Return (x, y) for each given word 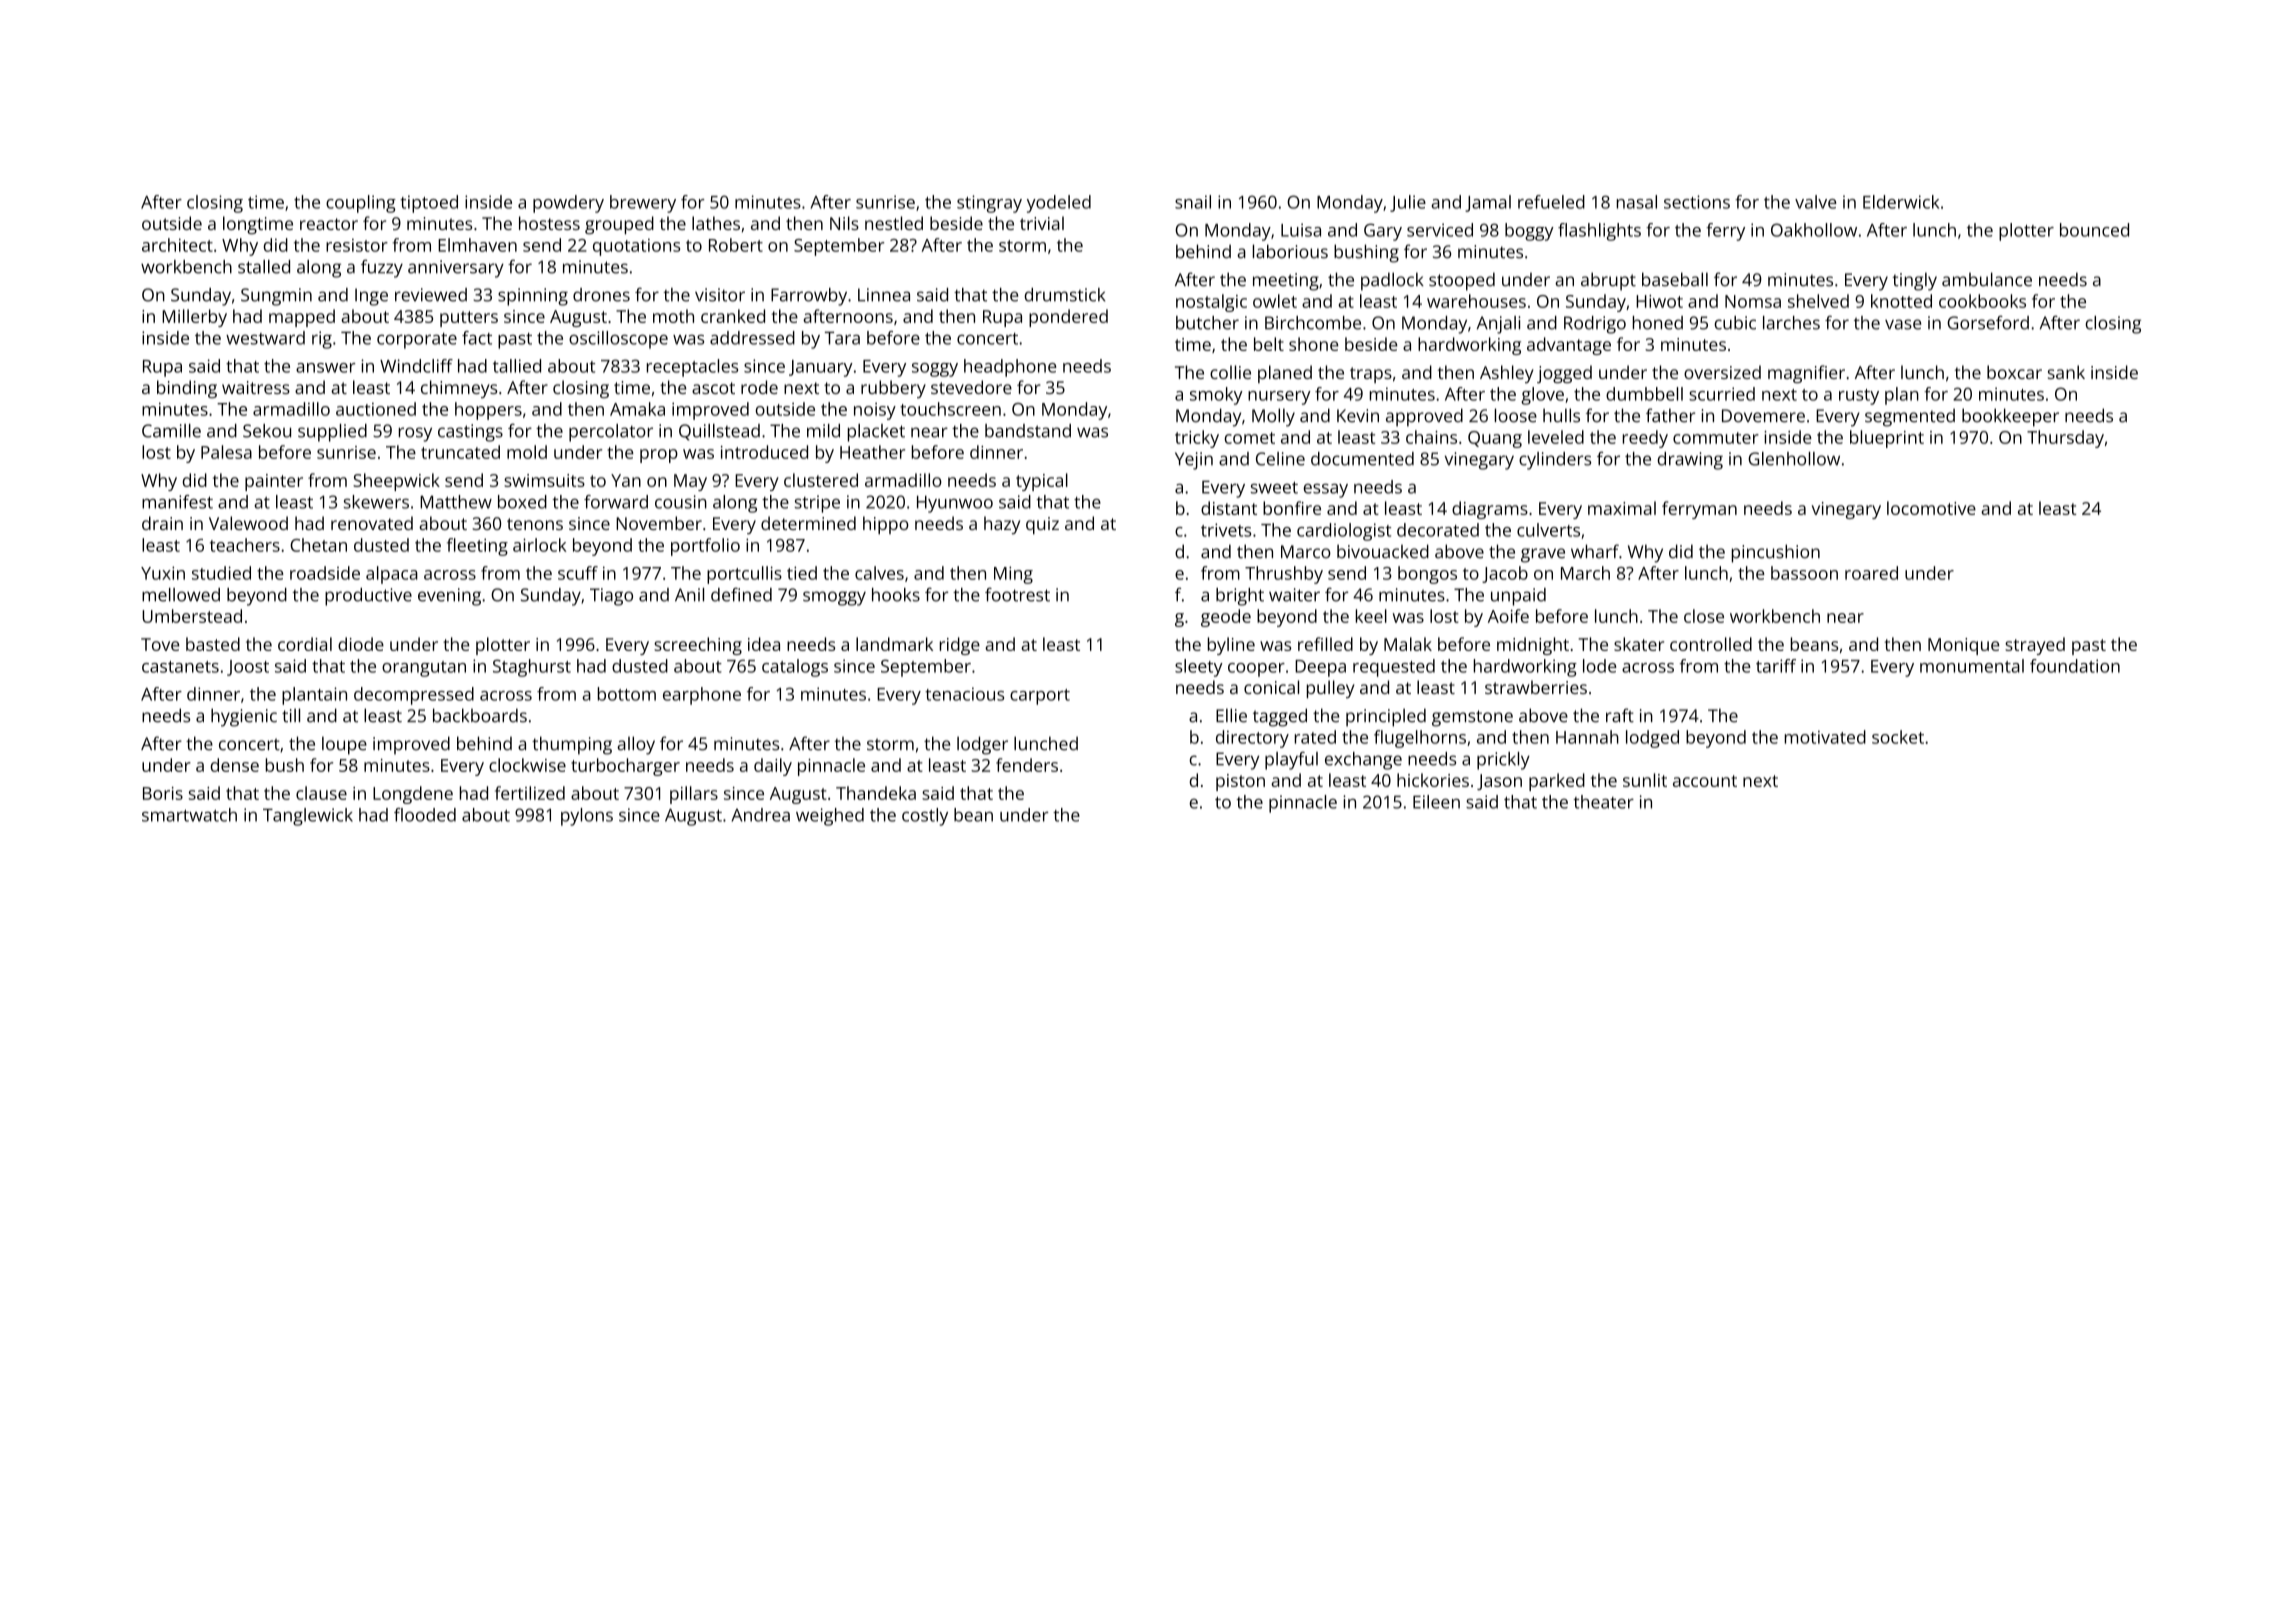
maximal (1622, 508)
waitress (256, 387)
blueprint (1887, 439)
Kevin (1358, 416)
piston (1240, 782)
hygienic (244, 717)
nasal (1637, 202)
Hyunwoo (955, 504)
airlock (540, 545)
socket (1898, 737)
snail (1193, 202)
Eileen (1436, 802)
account (1705, 781)
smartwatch (189, 815)
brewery (643, 204)
